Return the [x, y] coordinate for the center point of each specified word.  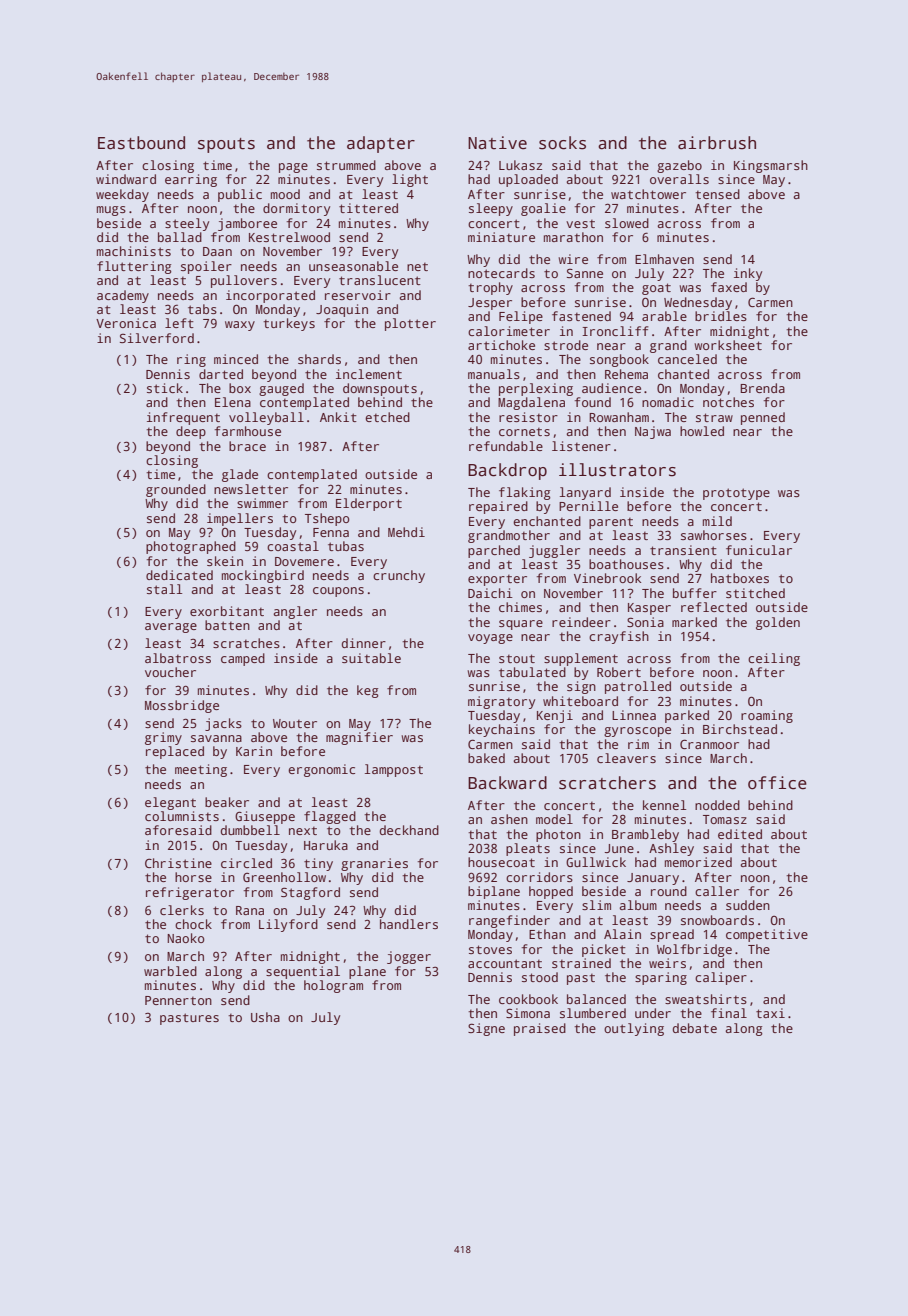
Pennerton [178, 1000]
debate [695, 1028]
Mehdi [406, 532]
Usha [265, 1017]
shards [319, 359]
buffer [695, 593]
